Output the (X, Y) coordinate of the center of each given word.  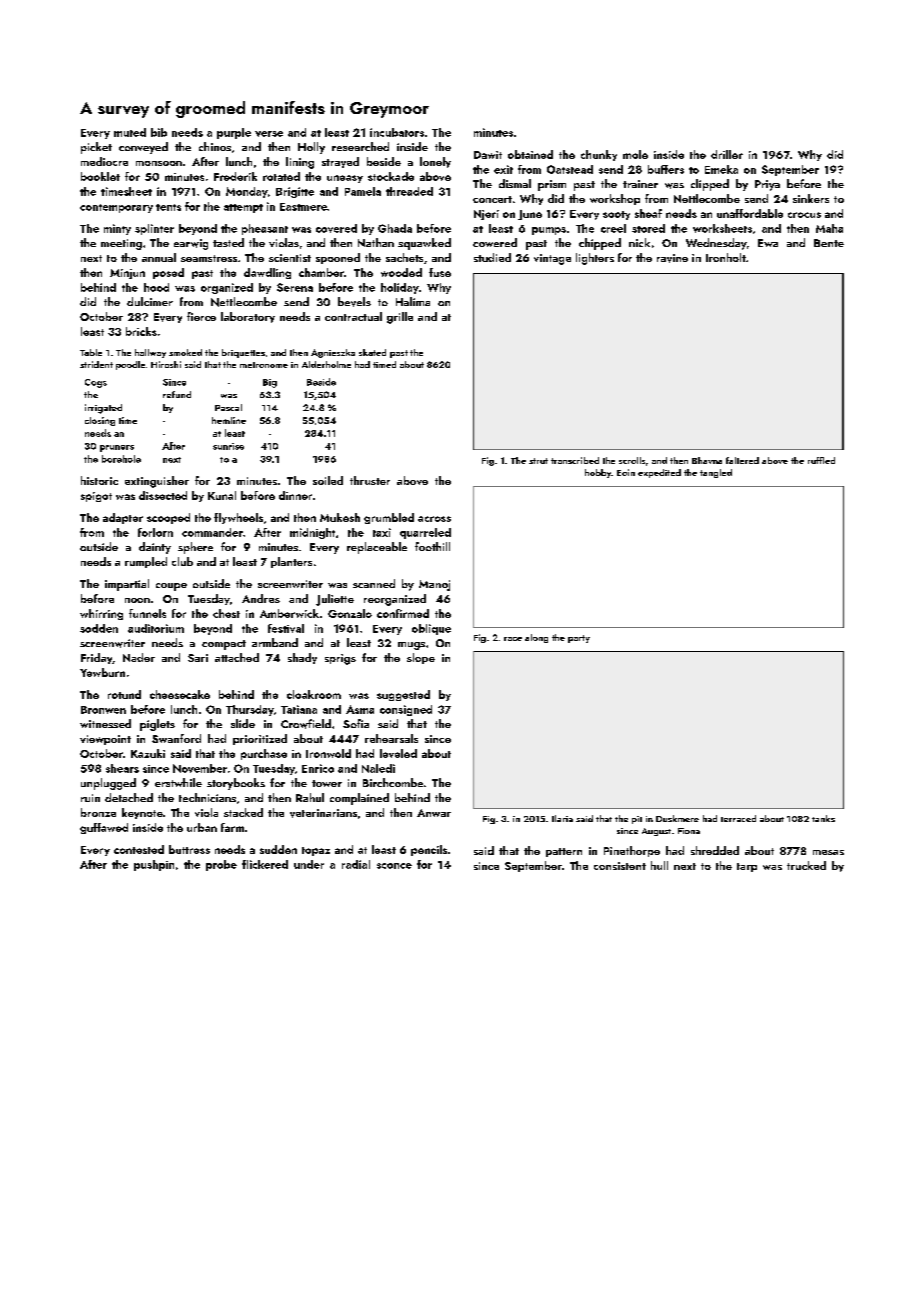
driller (727, 154)
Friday (96, 658)
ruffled (821, 460)
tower (327, 783)
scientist (290, 258)
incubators (397, 132)
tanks (823, 818)
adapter (123, 518)
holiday (400, 288)
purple (234, 133)
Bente (829, 243)
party (579, 639)
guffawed (104, 828)
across (434, 519)
